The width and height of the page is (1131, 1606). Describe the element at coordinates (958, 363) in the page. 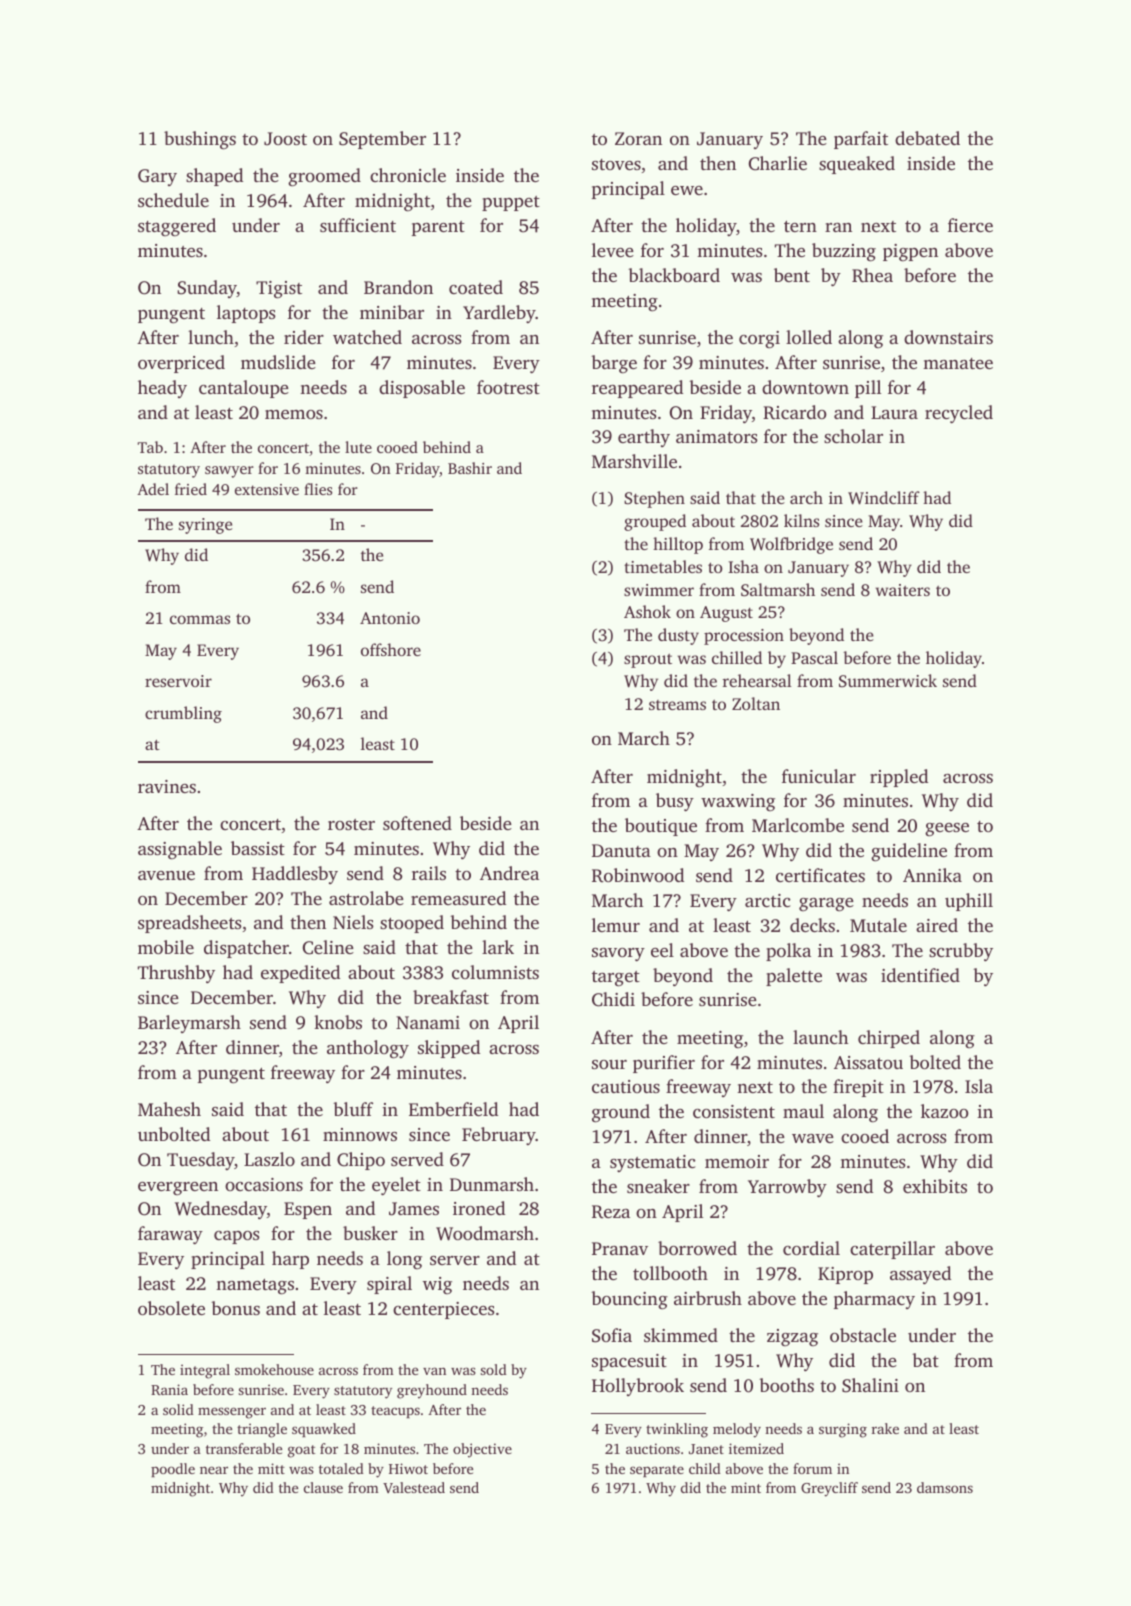

I see `manatee` at that location.
